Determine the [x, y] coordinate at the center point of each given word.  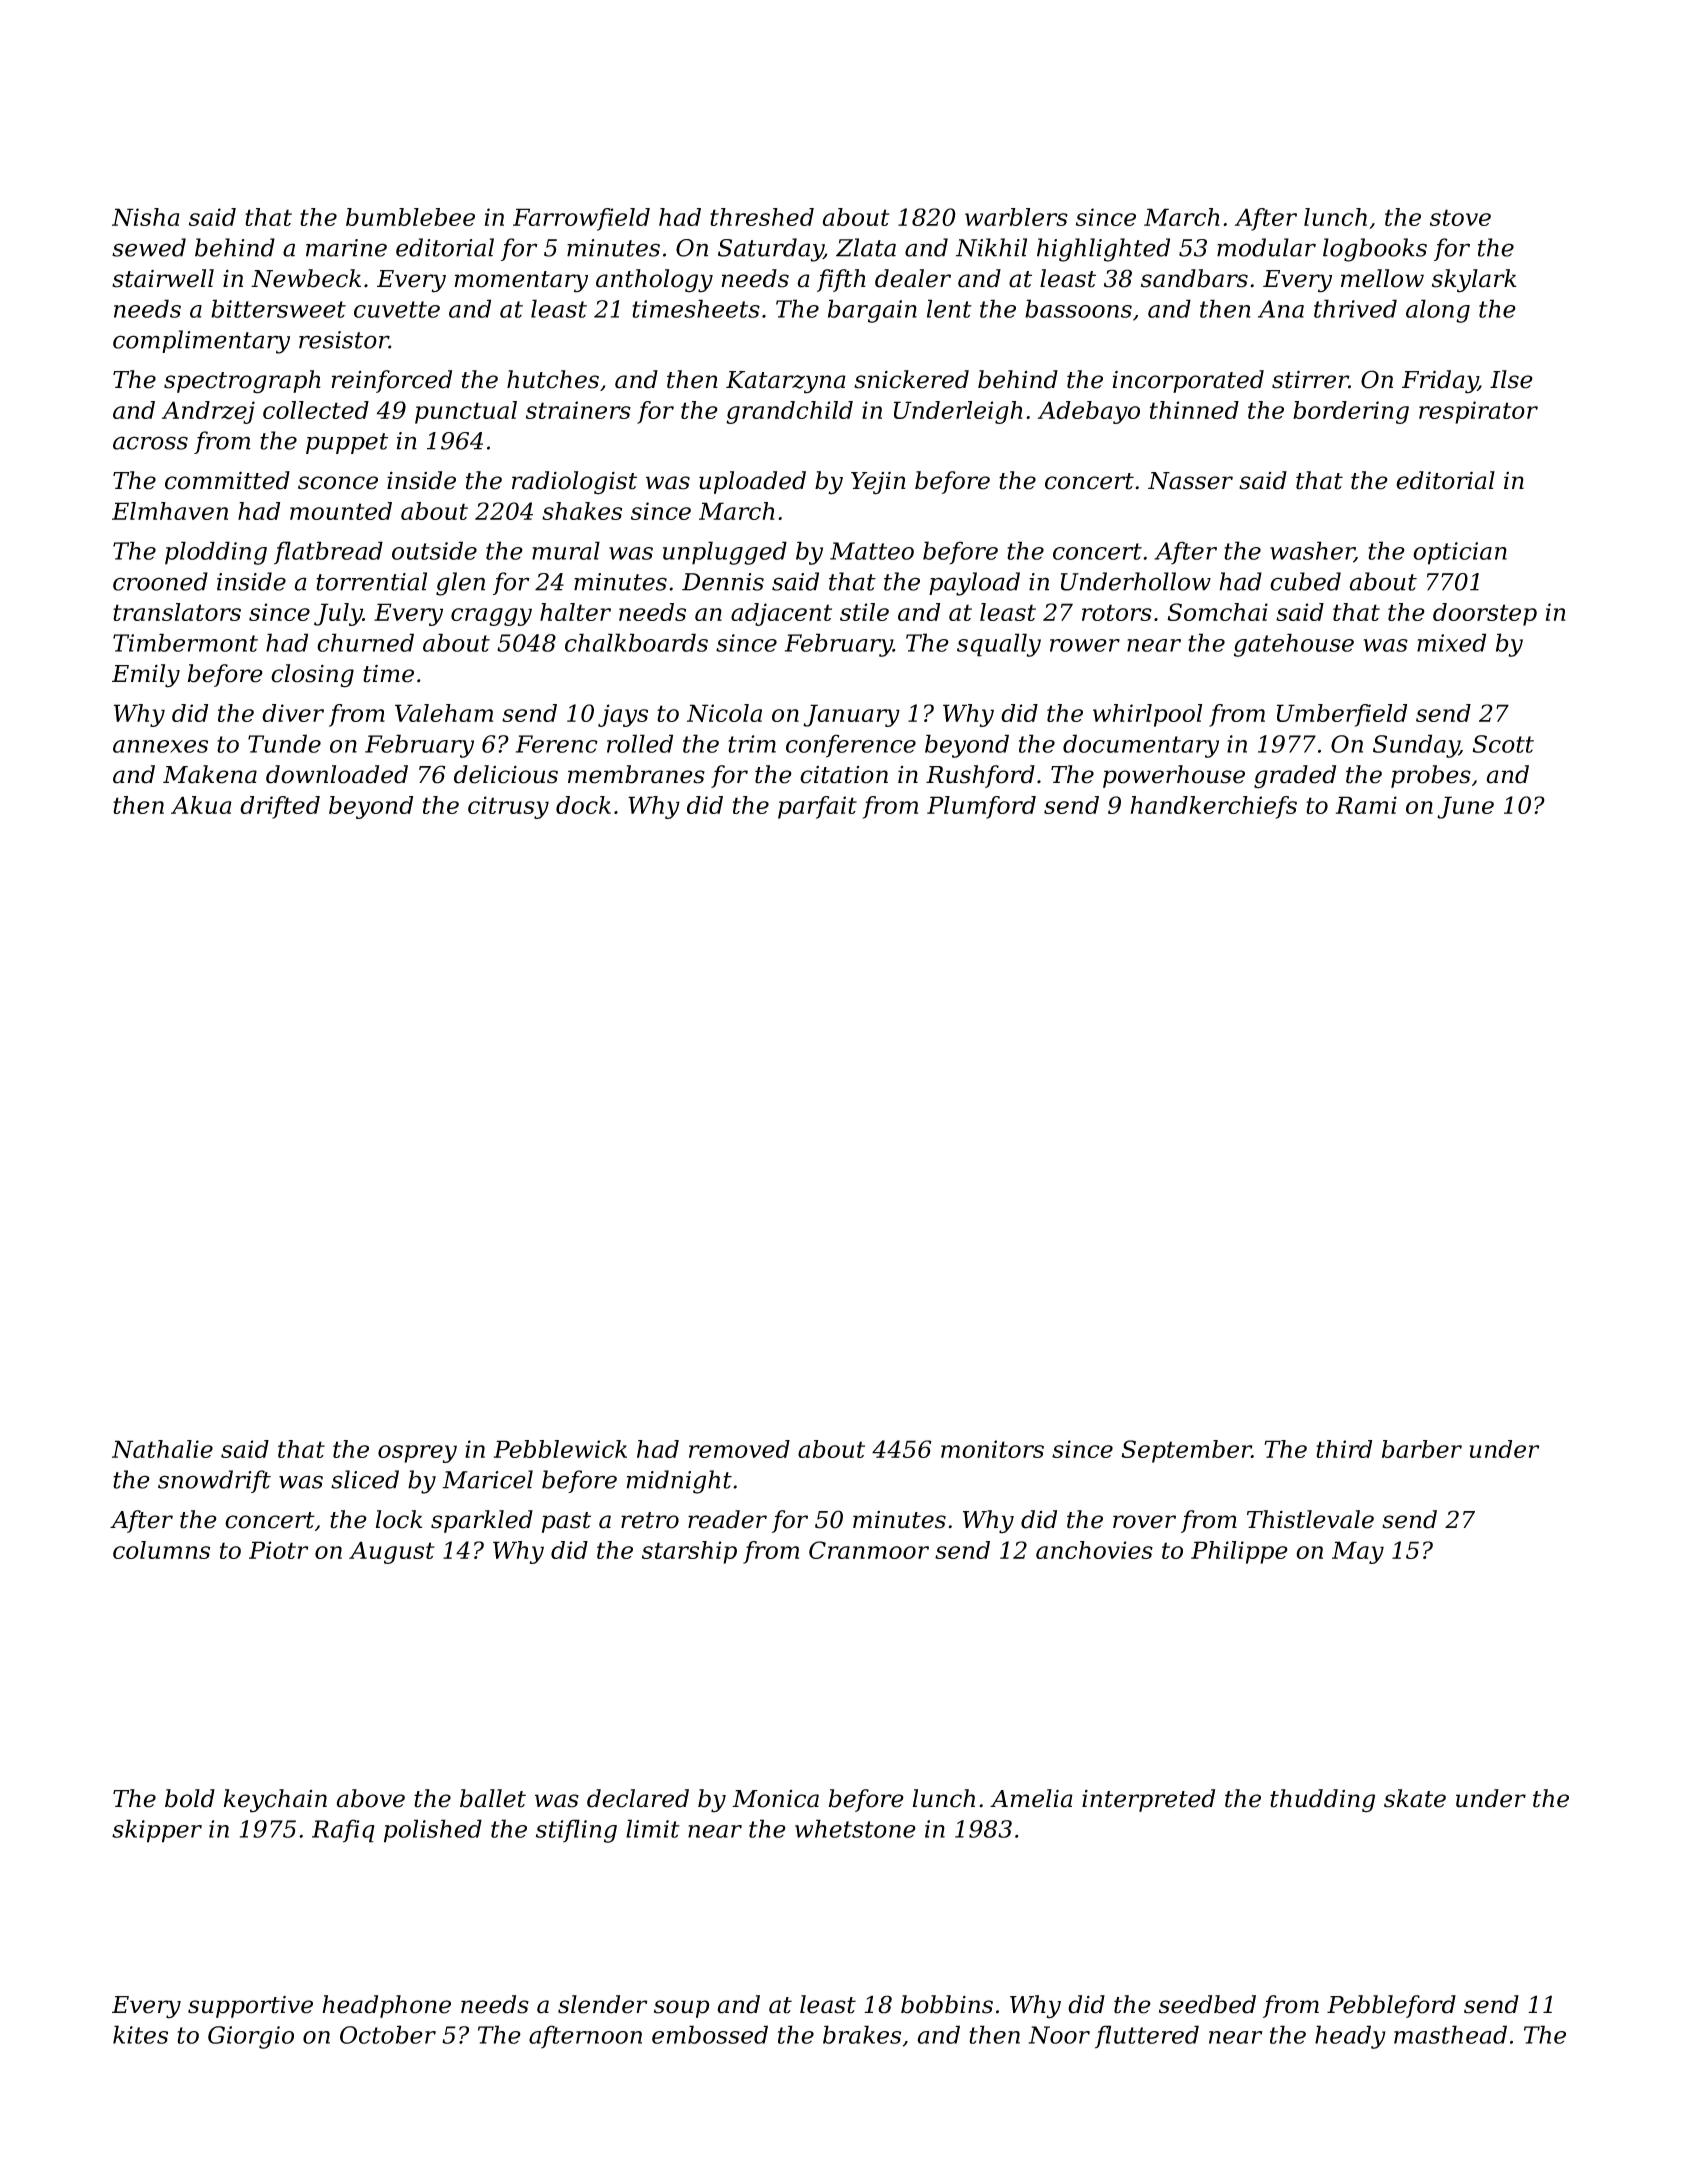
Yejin [878, 483]
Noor [1059, 2035]
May [1358, 1552]
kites [140, 2034]
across [150, 443]
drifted [280, 807]
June [1465, 807]
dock [583, 805]
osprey [417, 1454]
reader [727, 1519]
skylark [1474, 281]
